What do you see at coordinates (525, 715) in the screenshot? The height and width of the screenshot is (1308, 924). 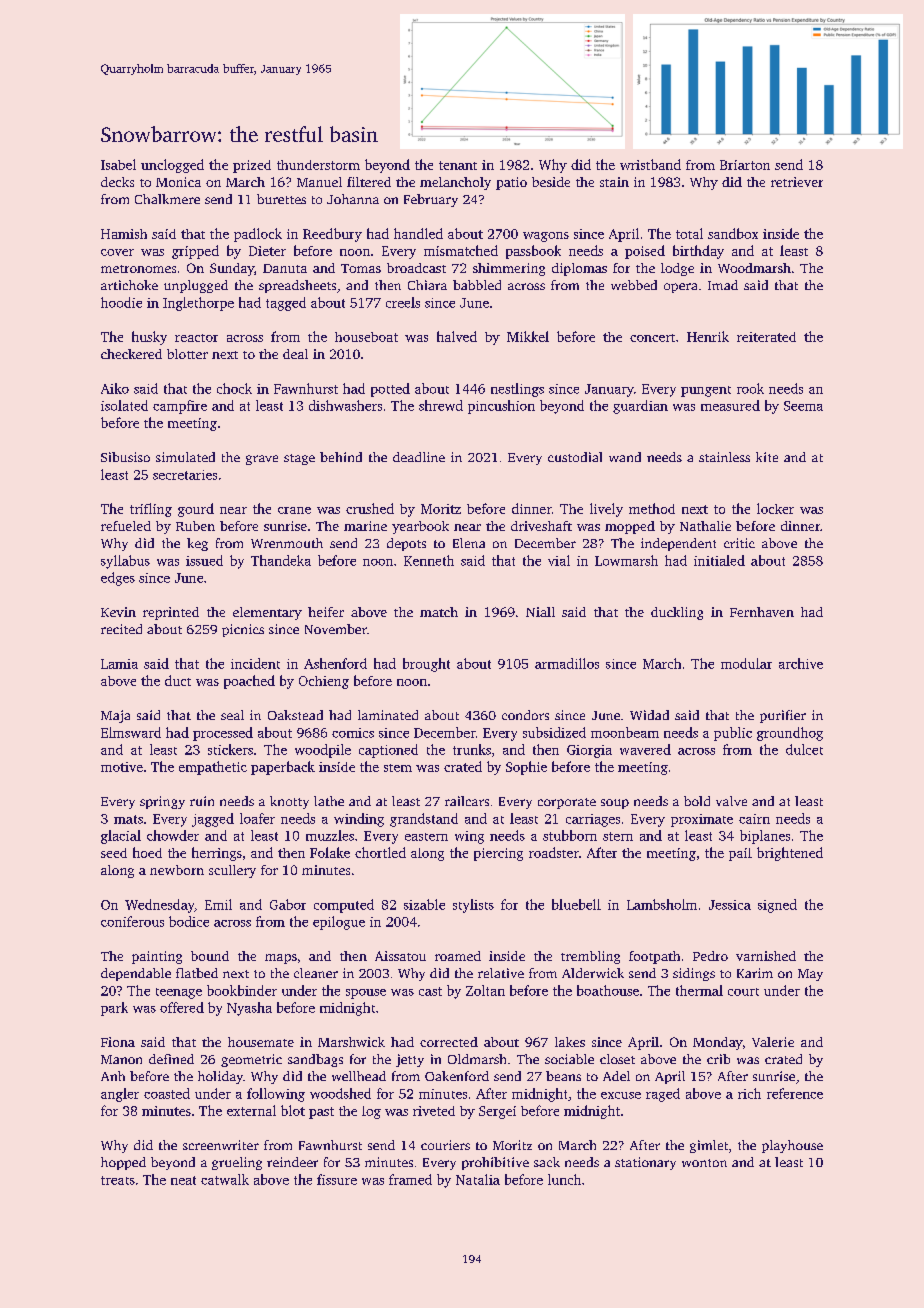 I see `condors` at bounding box center [525, 715].
